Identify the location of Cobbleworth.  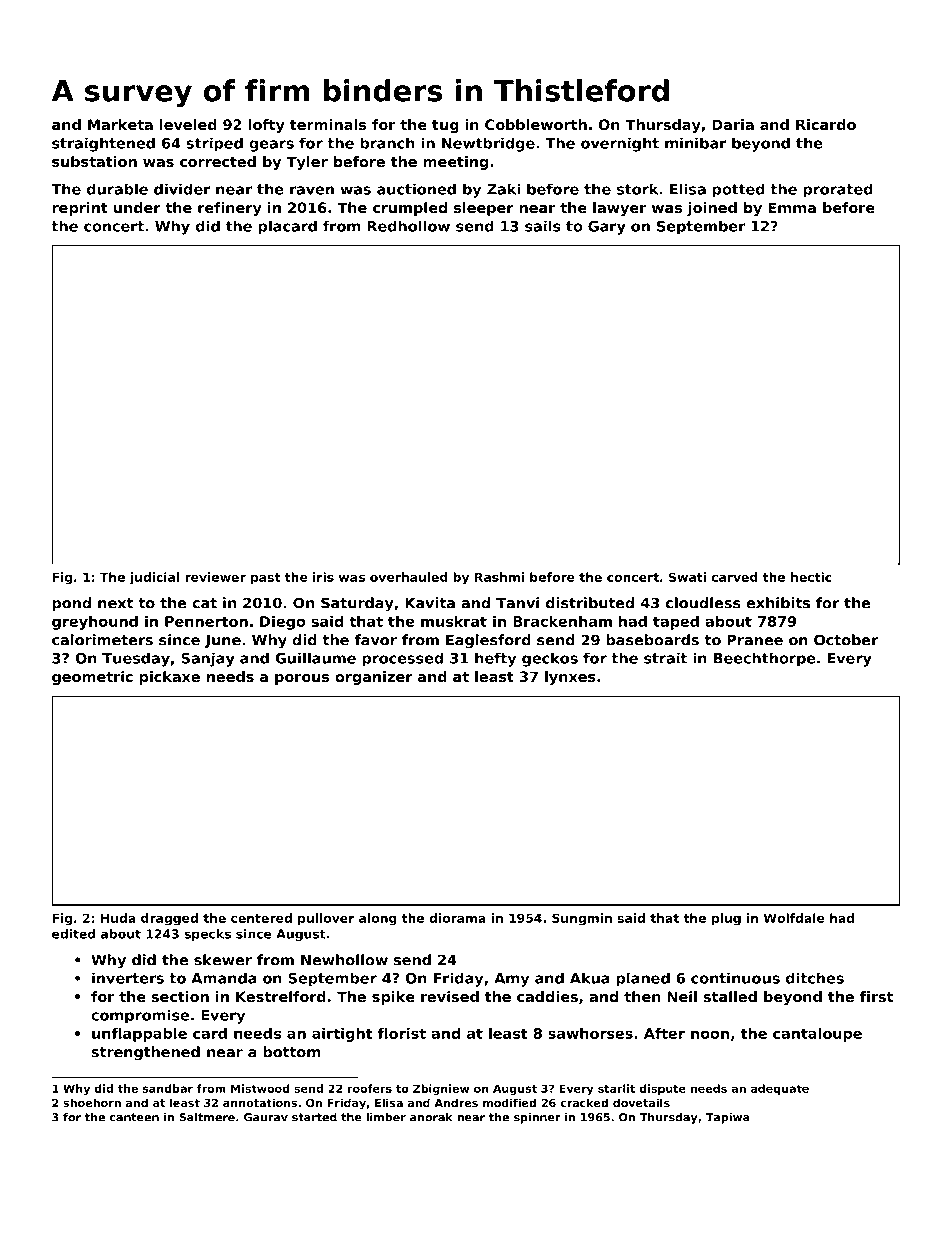
(536, 124).
